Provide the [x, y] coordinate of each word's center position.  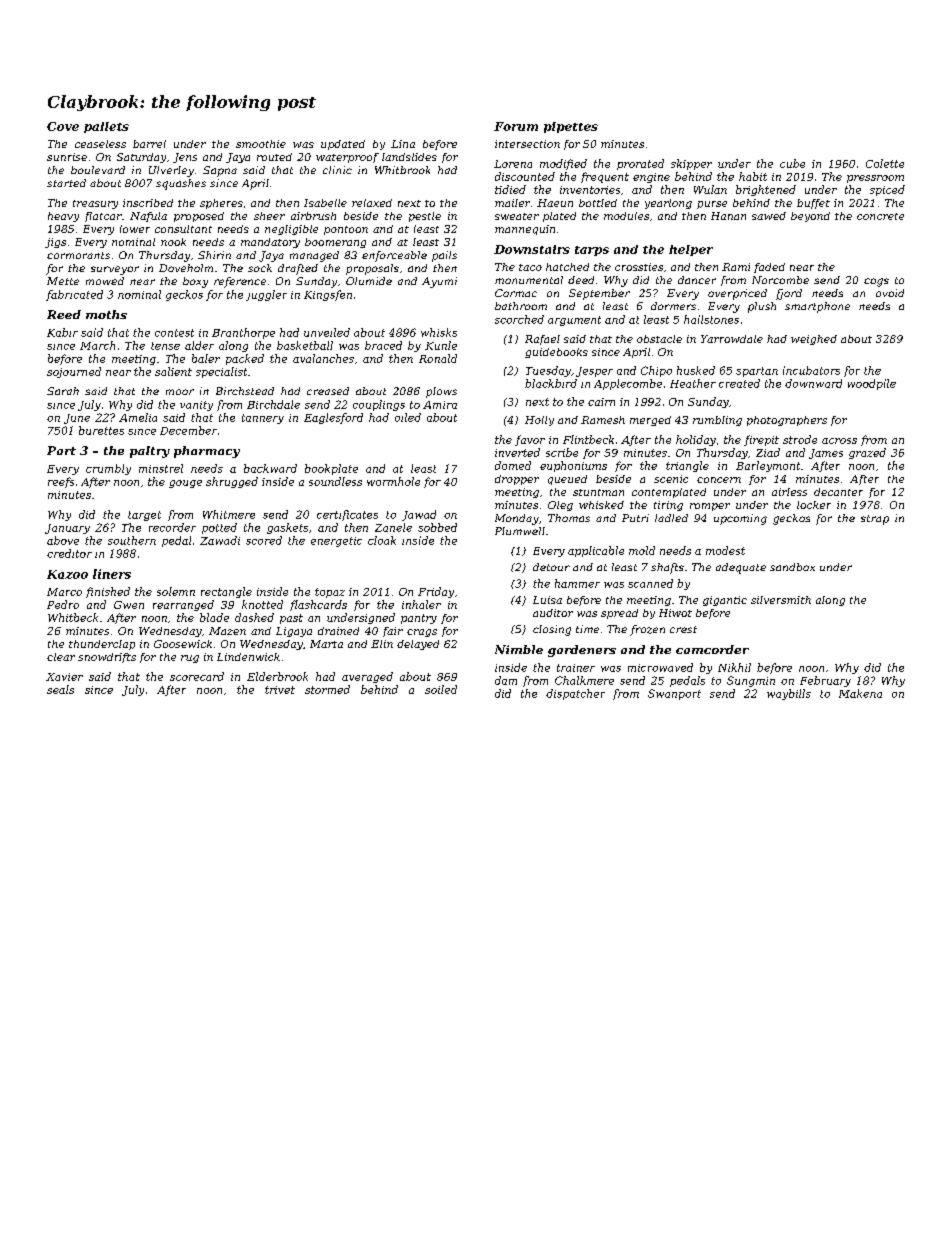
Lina [403, 144]
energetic [336, 542]
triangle [687, 466]
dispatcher [575, 694]
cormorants [78, 255]
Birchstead [245, 391]
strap [875, 520]
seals [60, 689]
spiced [887, 190]
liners [112, 574]
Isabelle [325, 203]
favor [530, 440]
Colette [885, 163]
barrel [149, 144]
